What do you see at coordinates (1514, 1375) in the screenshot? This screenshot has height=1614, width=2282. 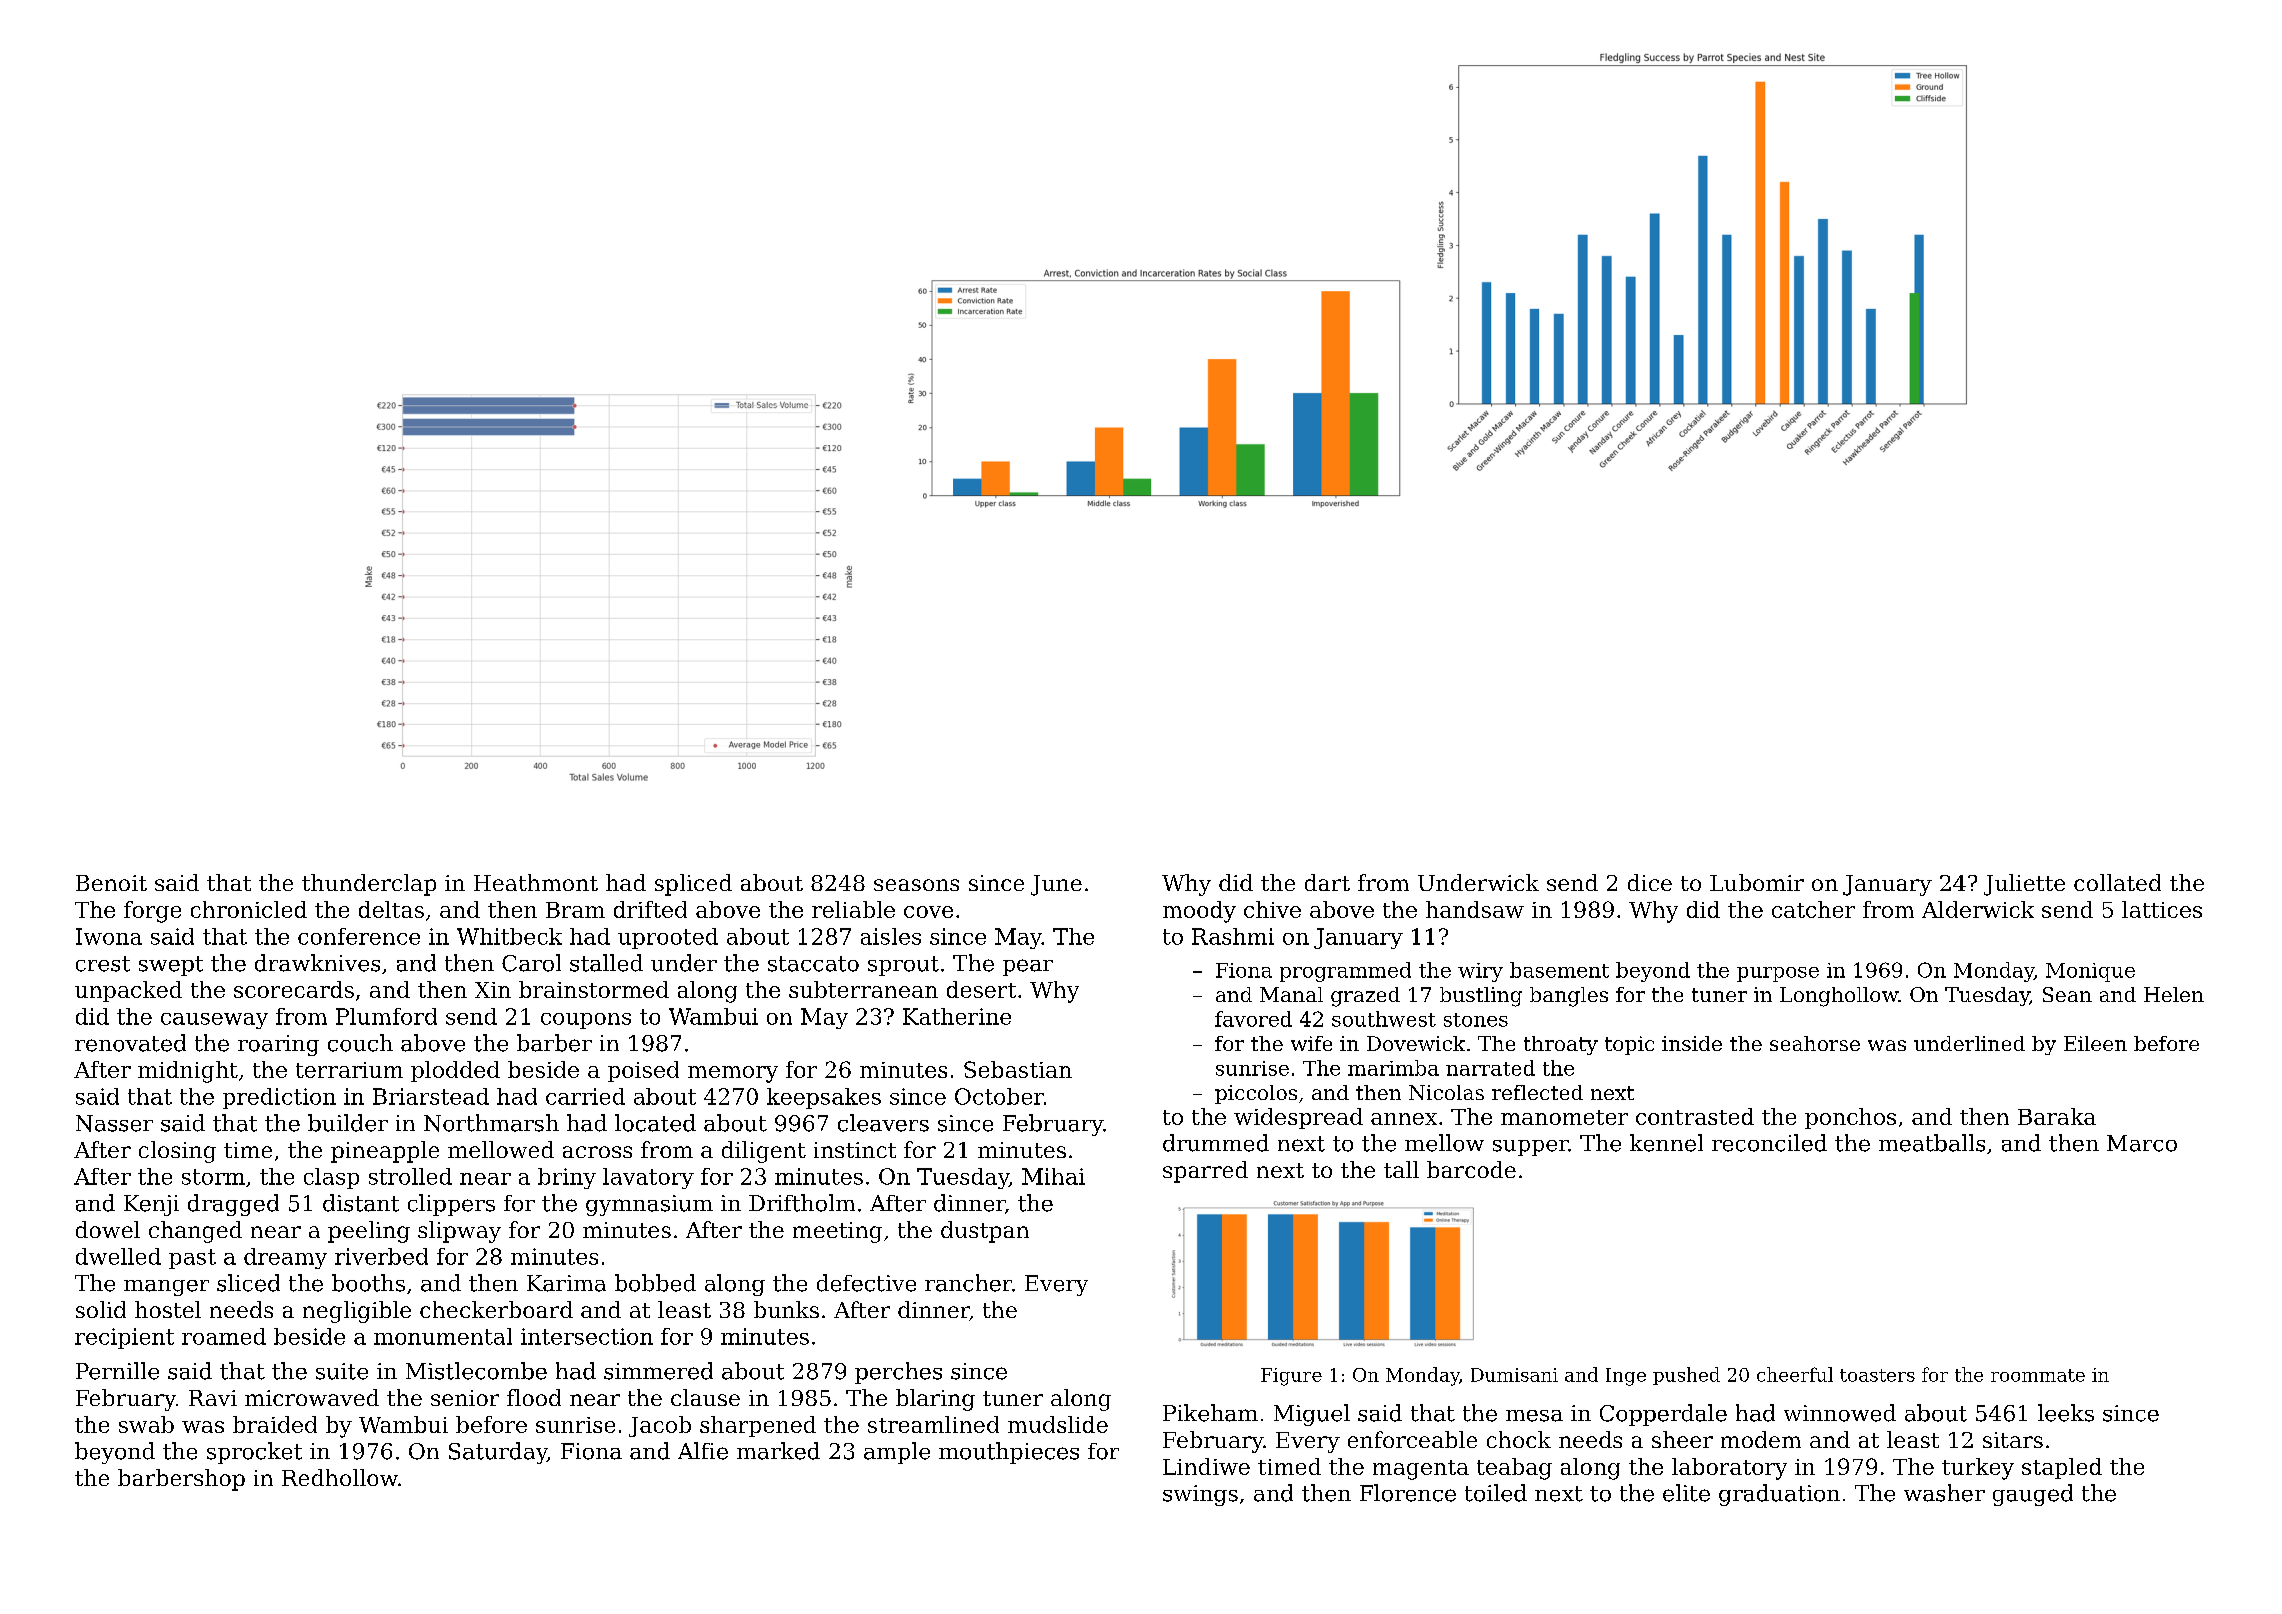 I see `Dumisani` at bounding box center [1514, 1375].
